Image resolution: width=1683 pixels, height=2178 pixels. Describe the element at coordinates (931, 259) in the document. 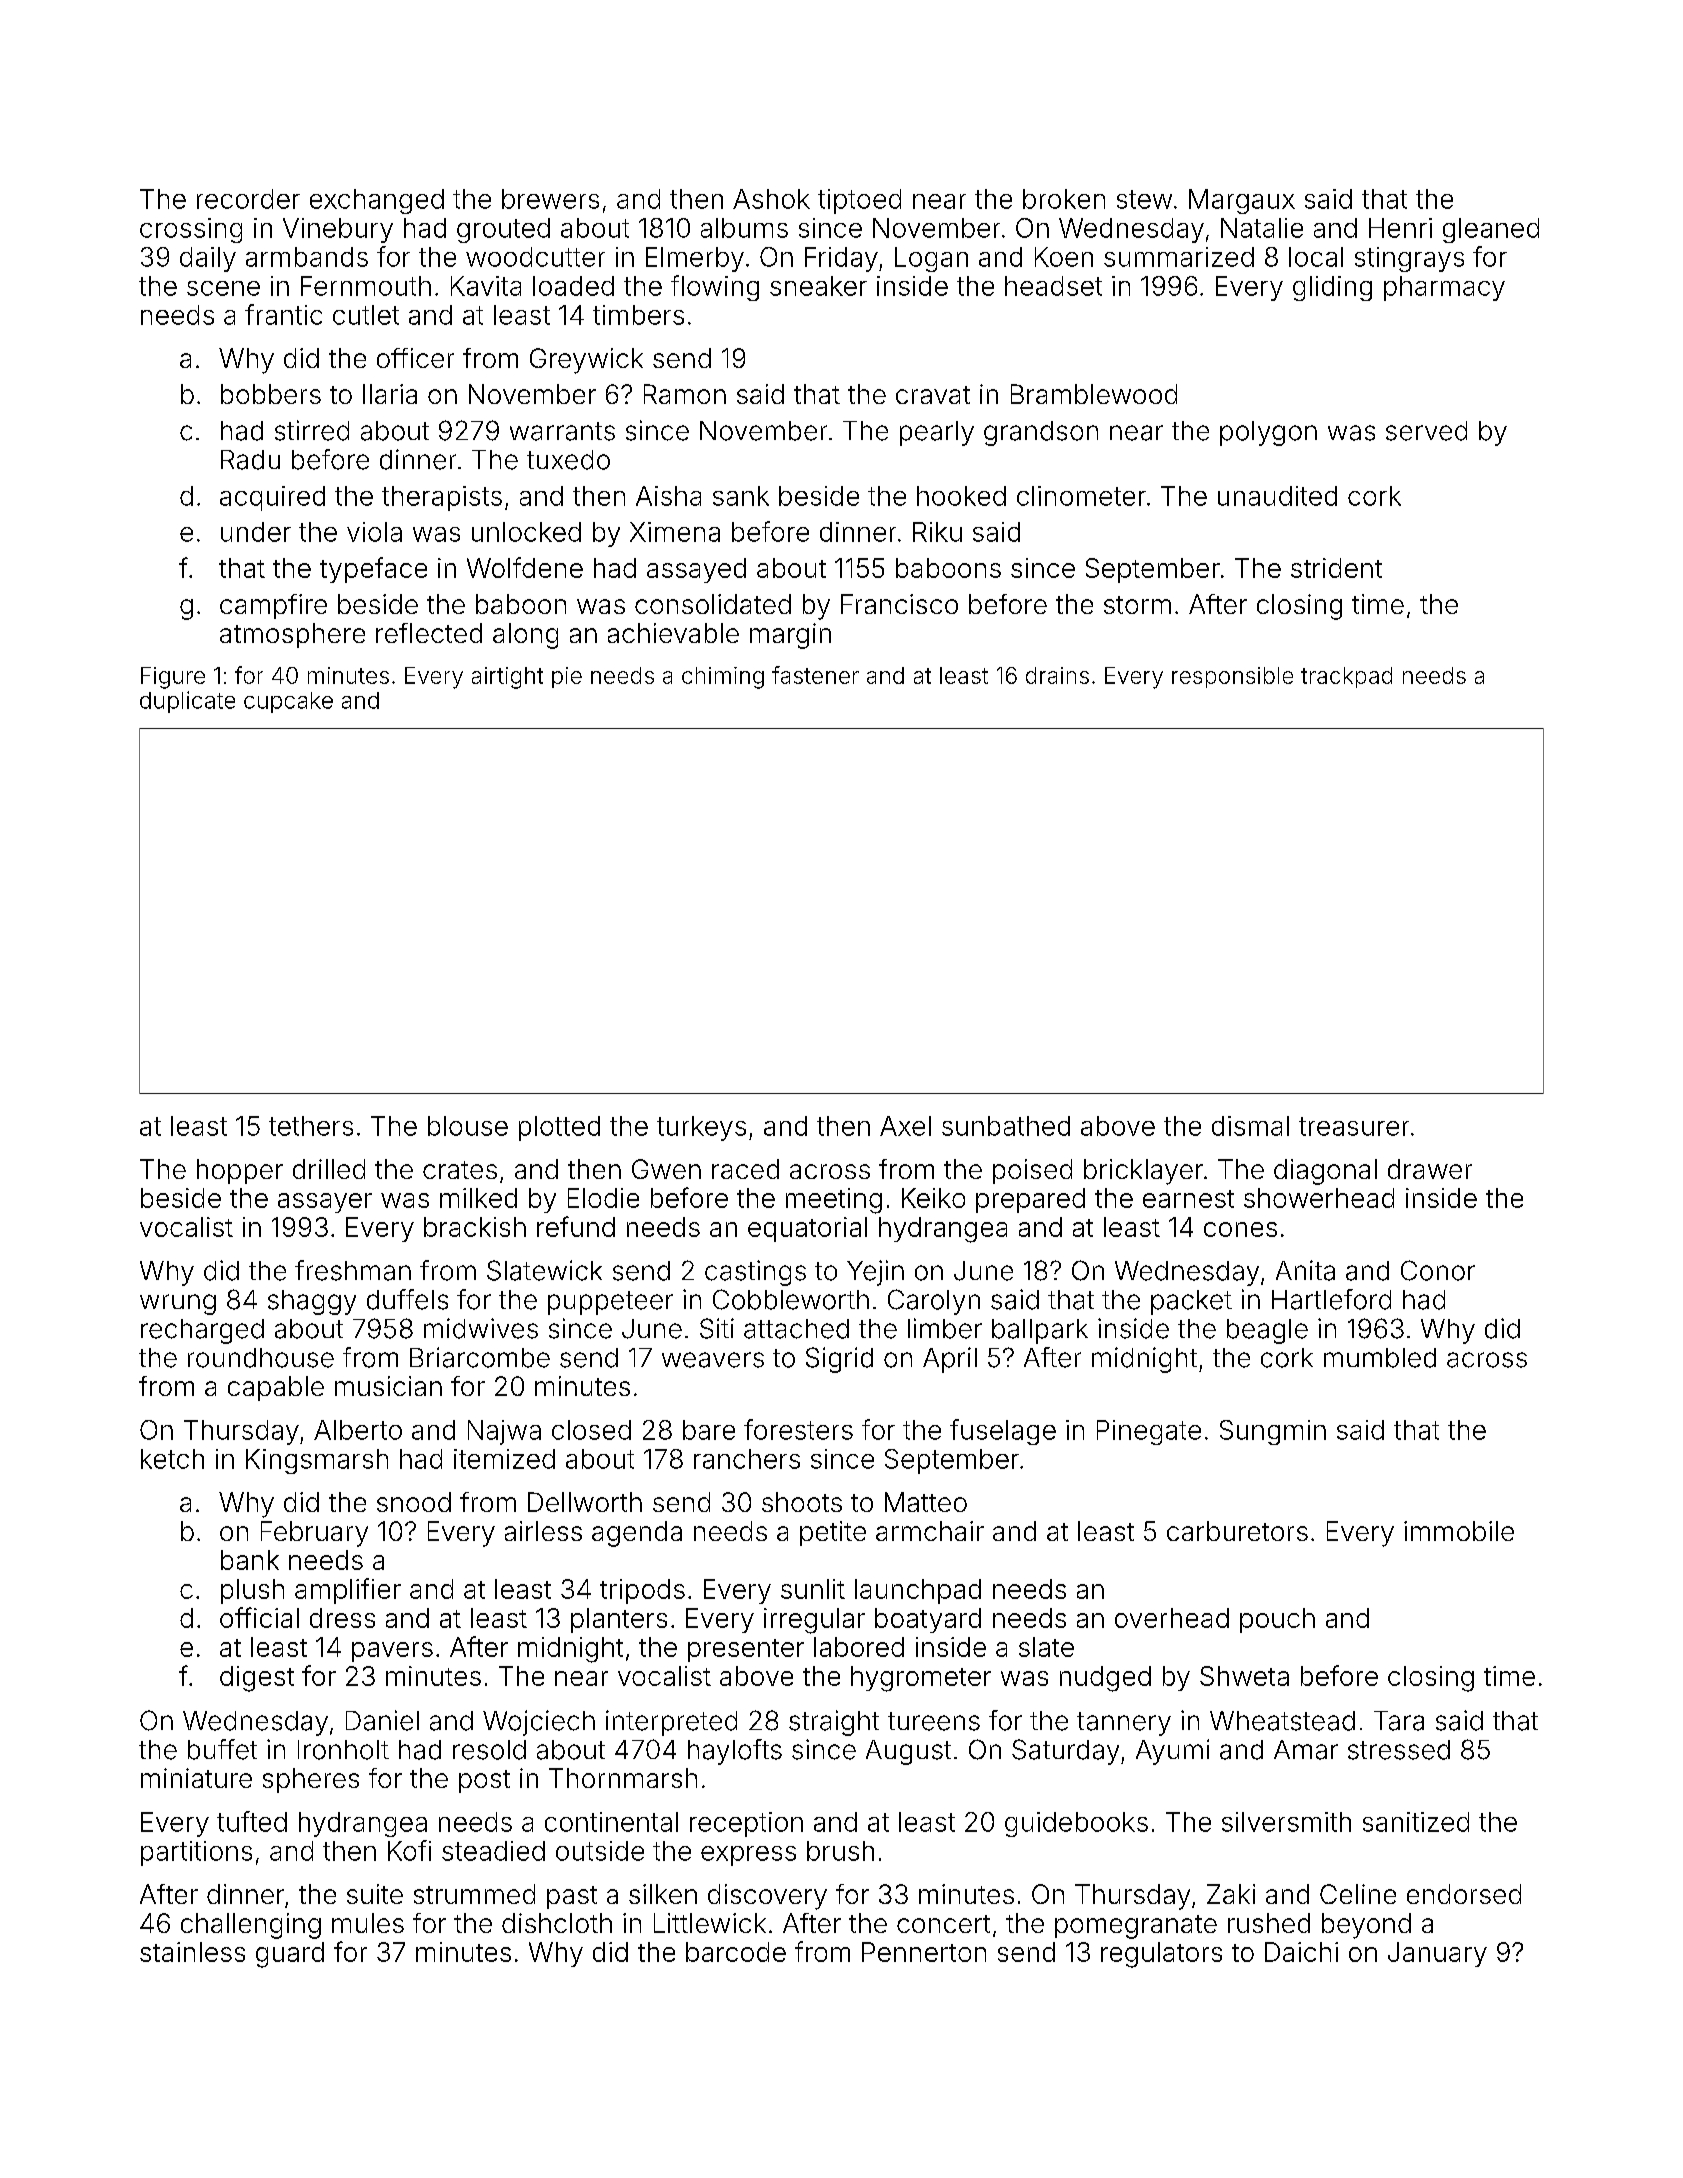

I see `Logan` at that location.
